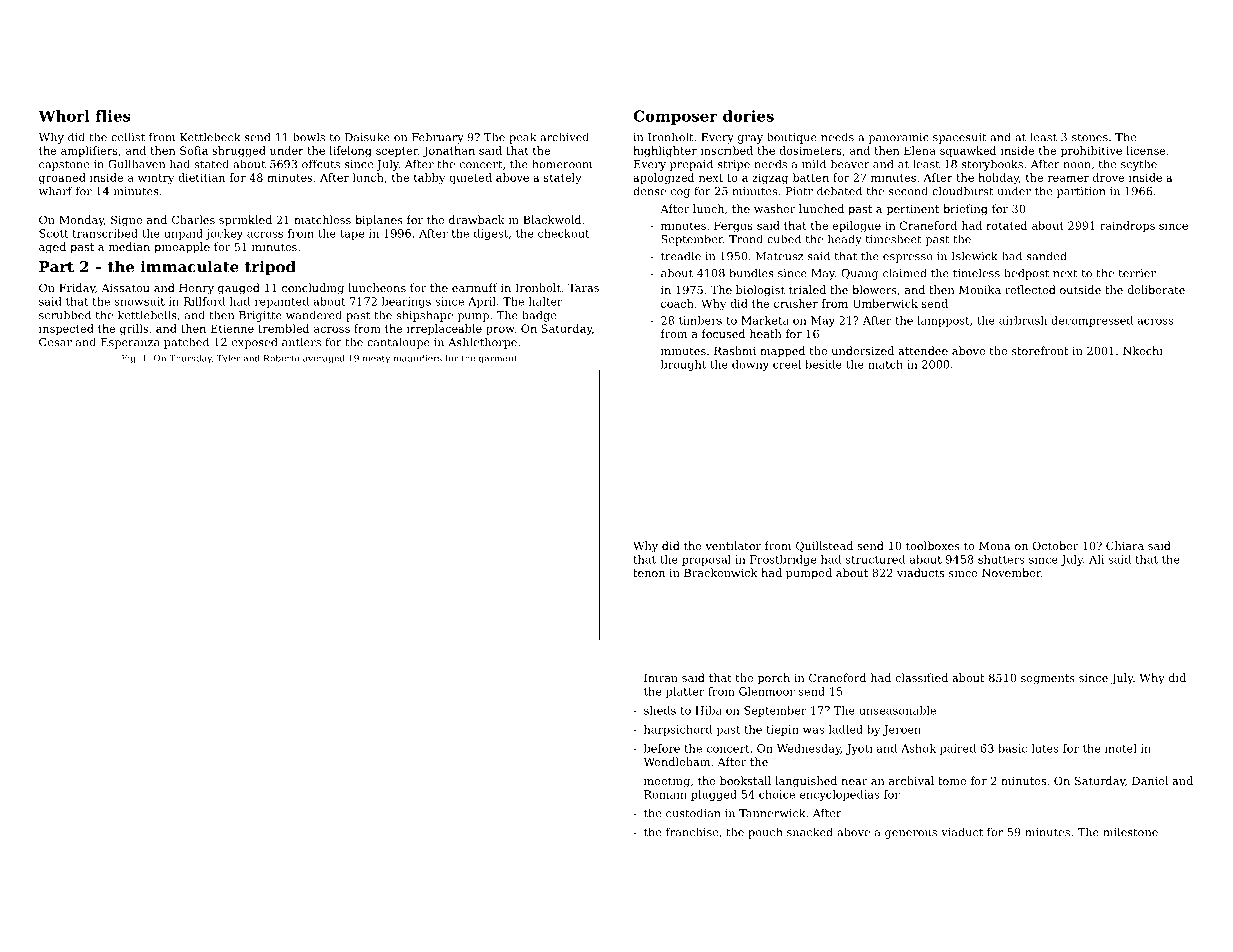 Image resolution: width=1233 pixels, height=952 pixels. What do you see at coordinates (1090, 138) in the page?
I see `stones` at bounding box center [1090, 138].
